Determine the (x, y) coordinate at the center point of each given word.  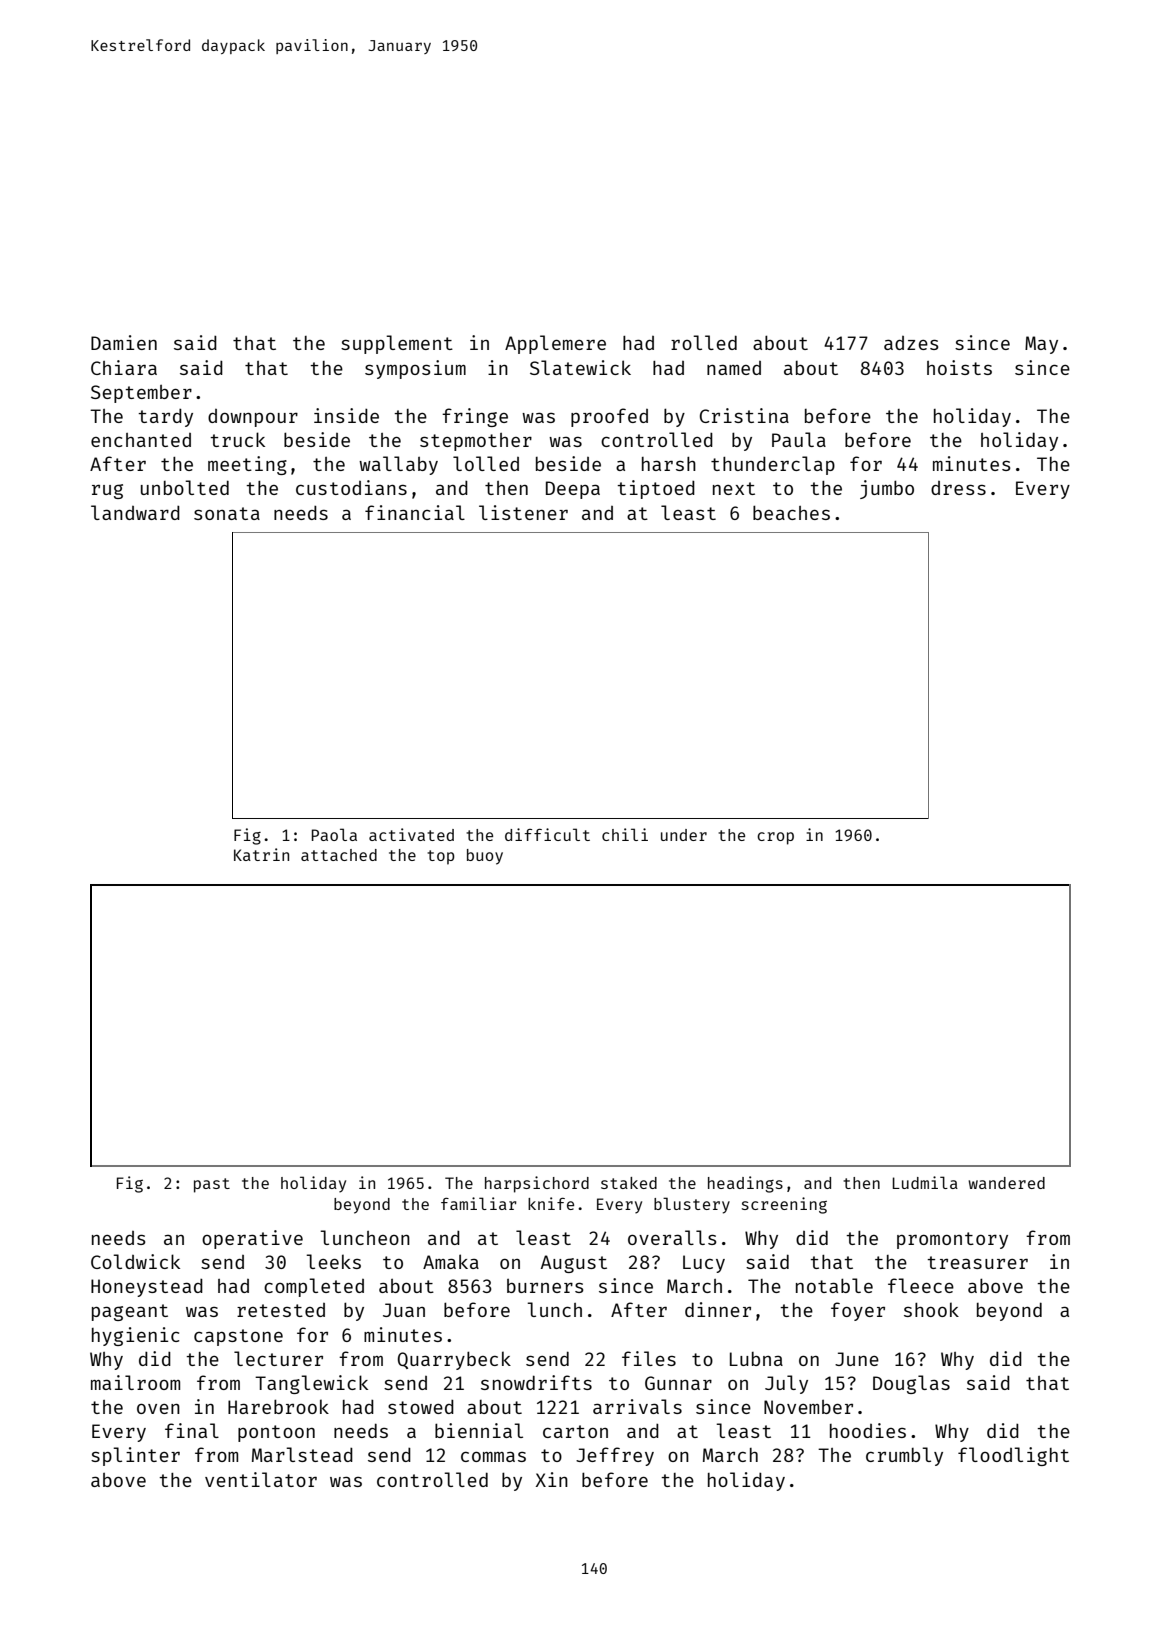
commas (493, 1457)
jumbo (887, 489)
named (734, 368)
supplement (397, 344)
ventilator (261, 1479)
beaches (791, 512)
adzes (911, 343)
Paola (334, 834)
